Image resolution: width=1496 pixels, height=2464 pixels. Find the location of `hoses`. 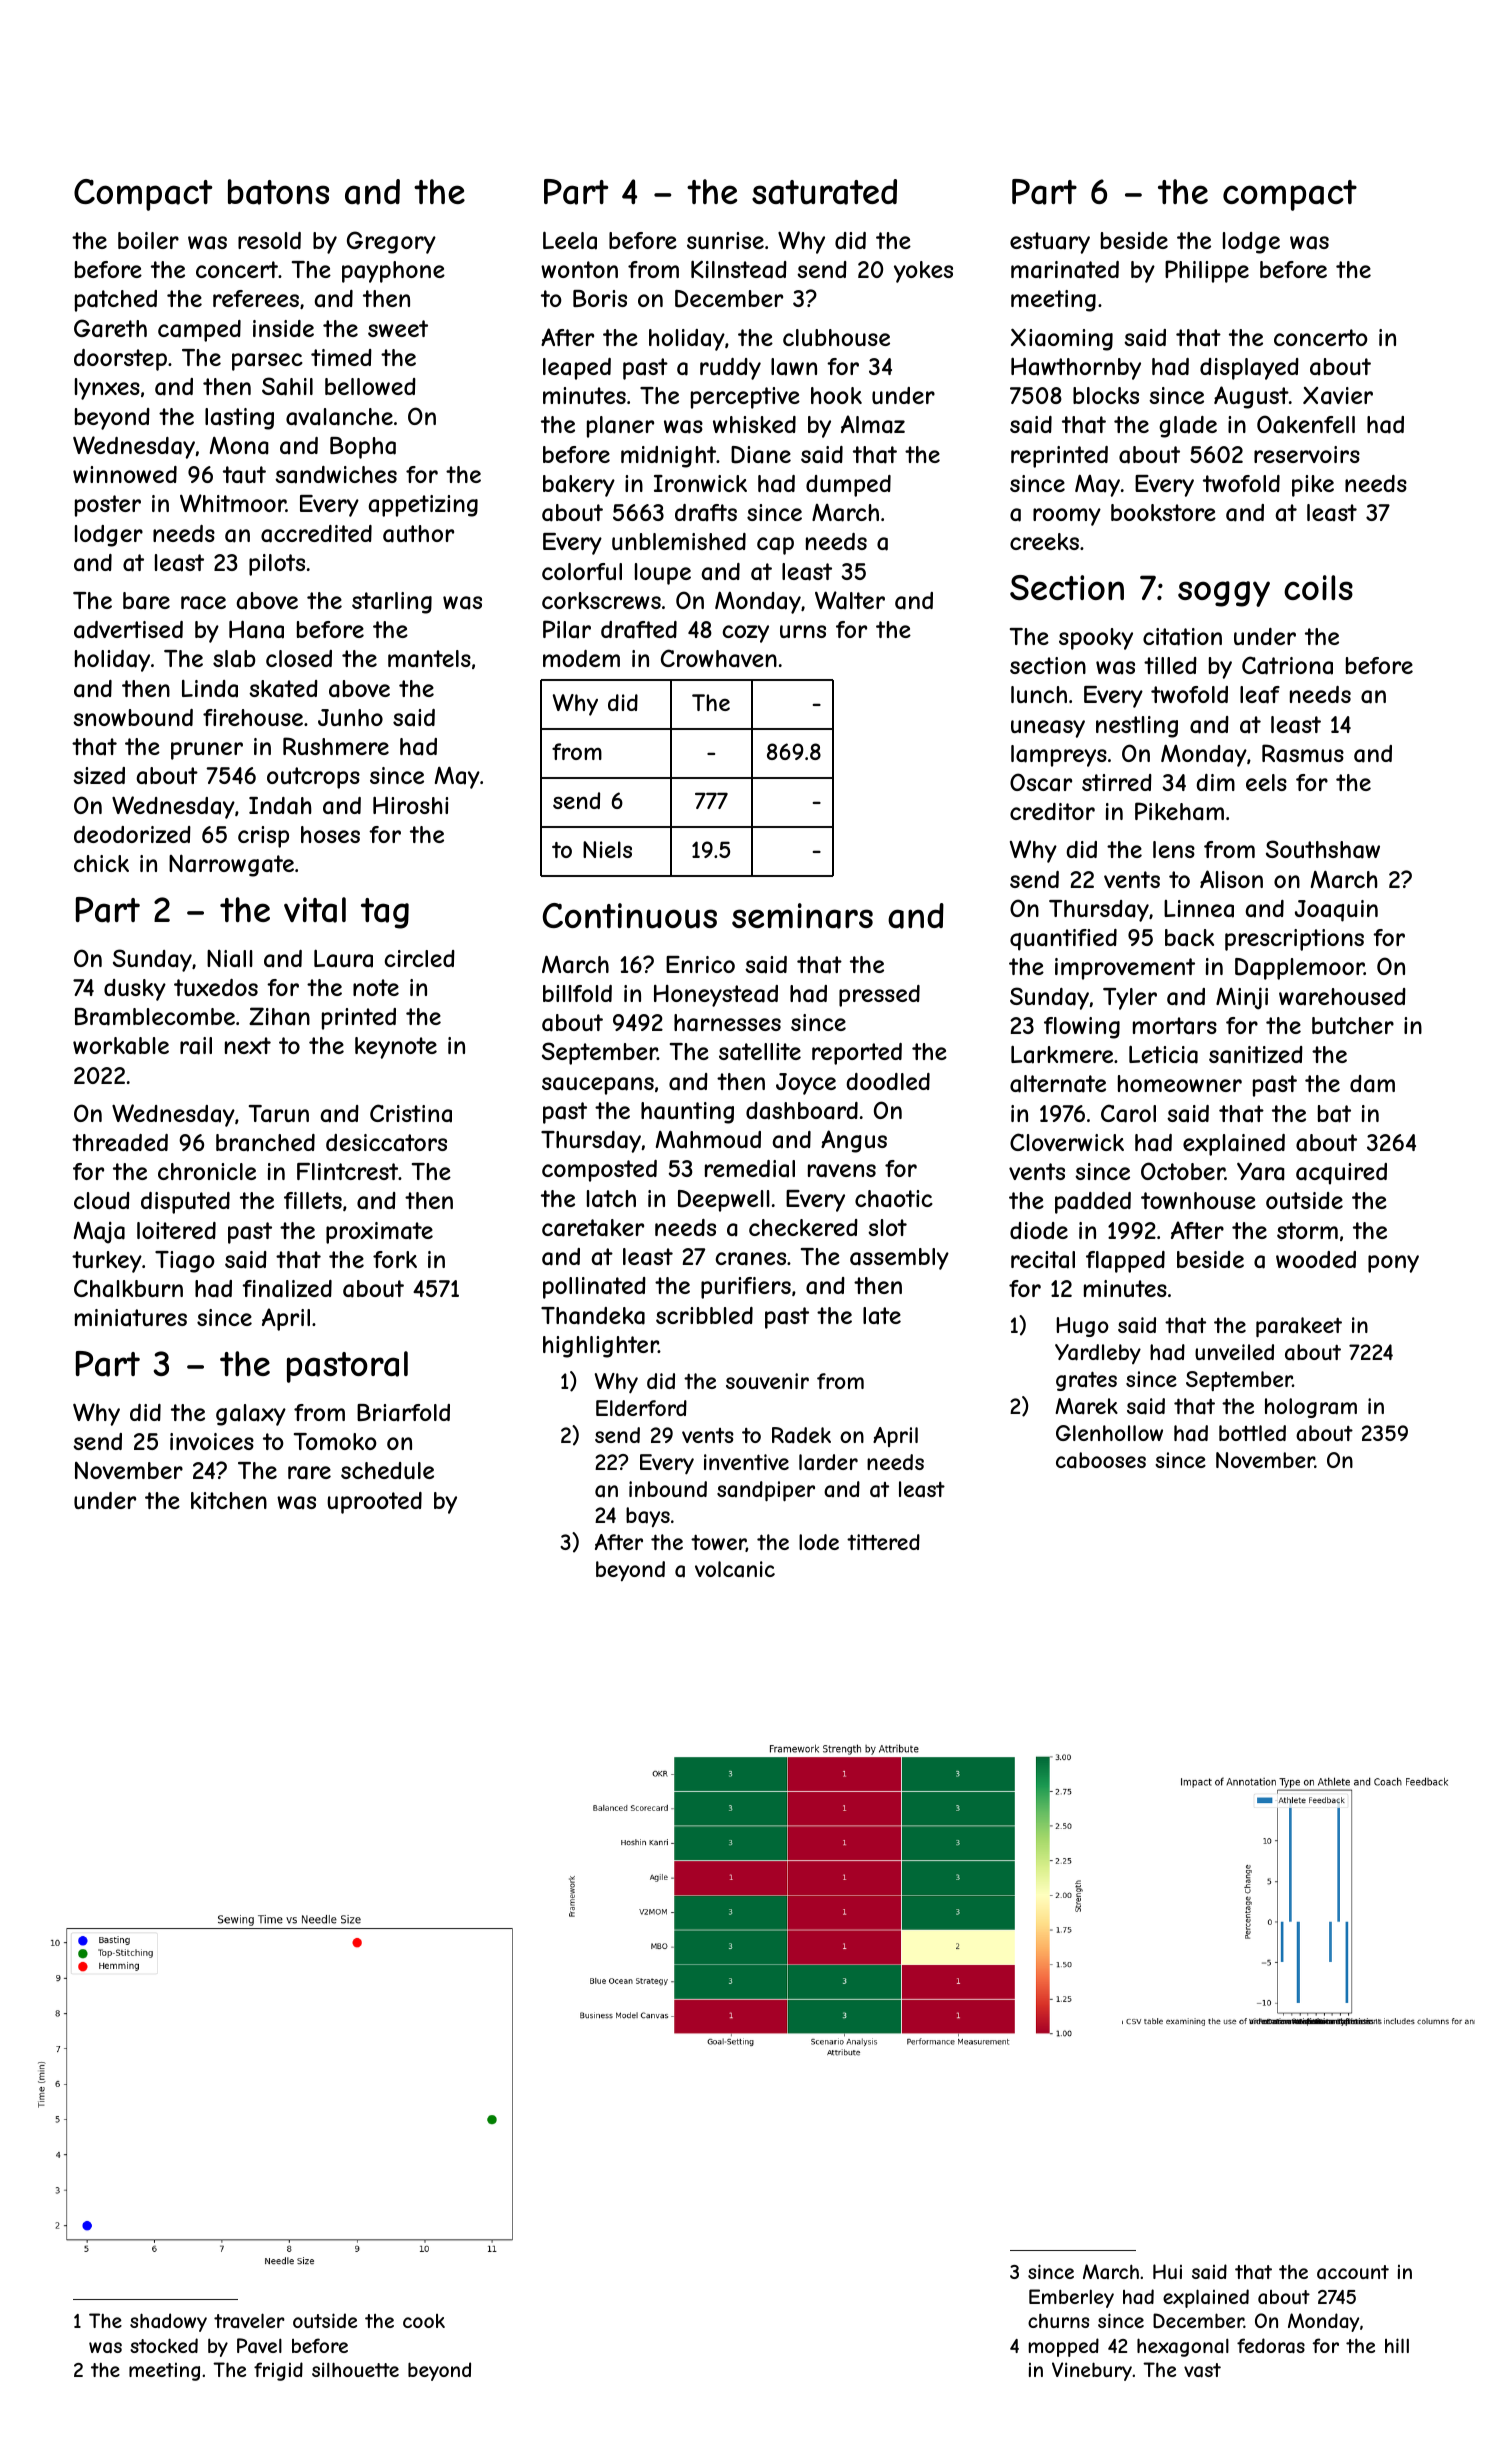

hoses is located at coordinates (330, 834).
